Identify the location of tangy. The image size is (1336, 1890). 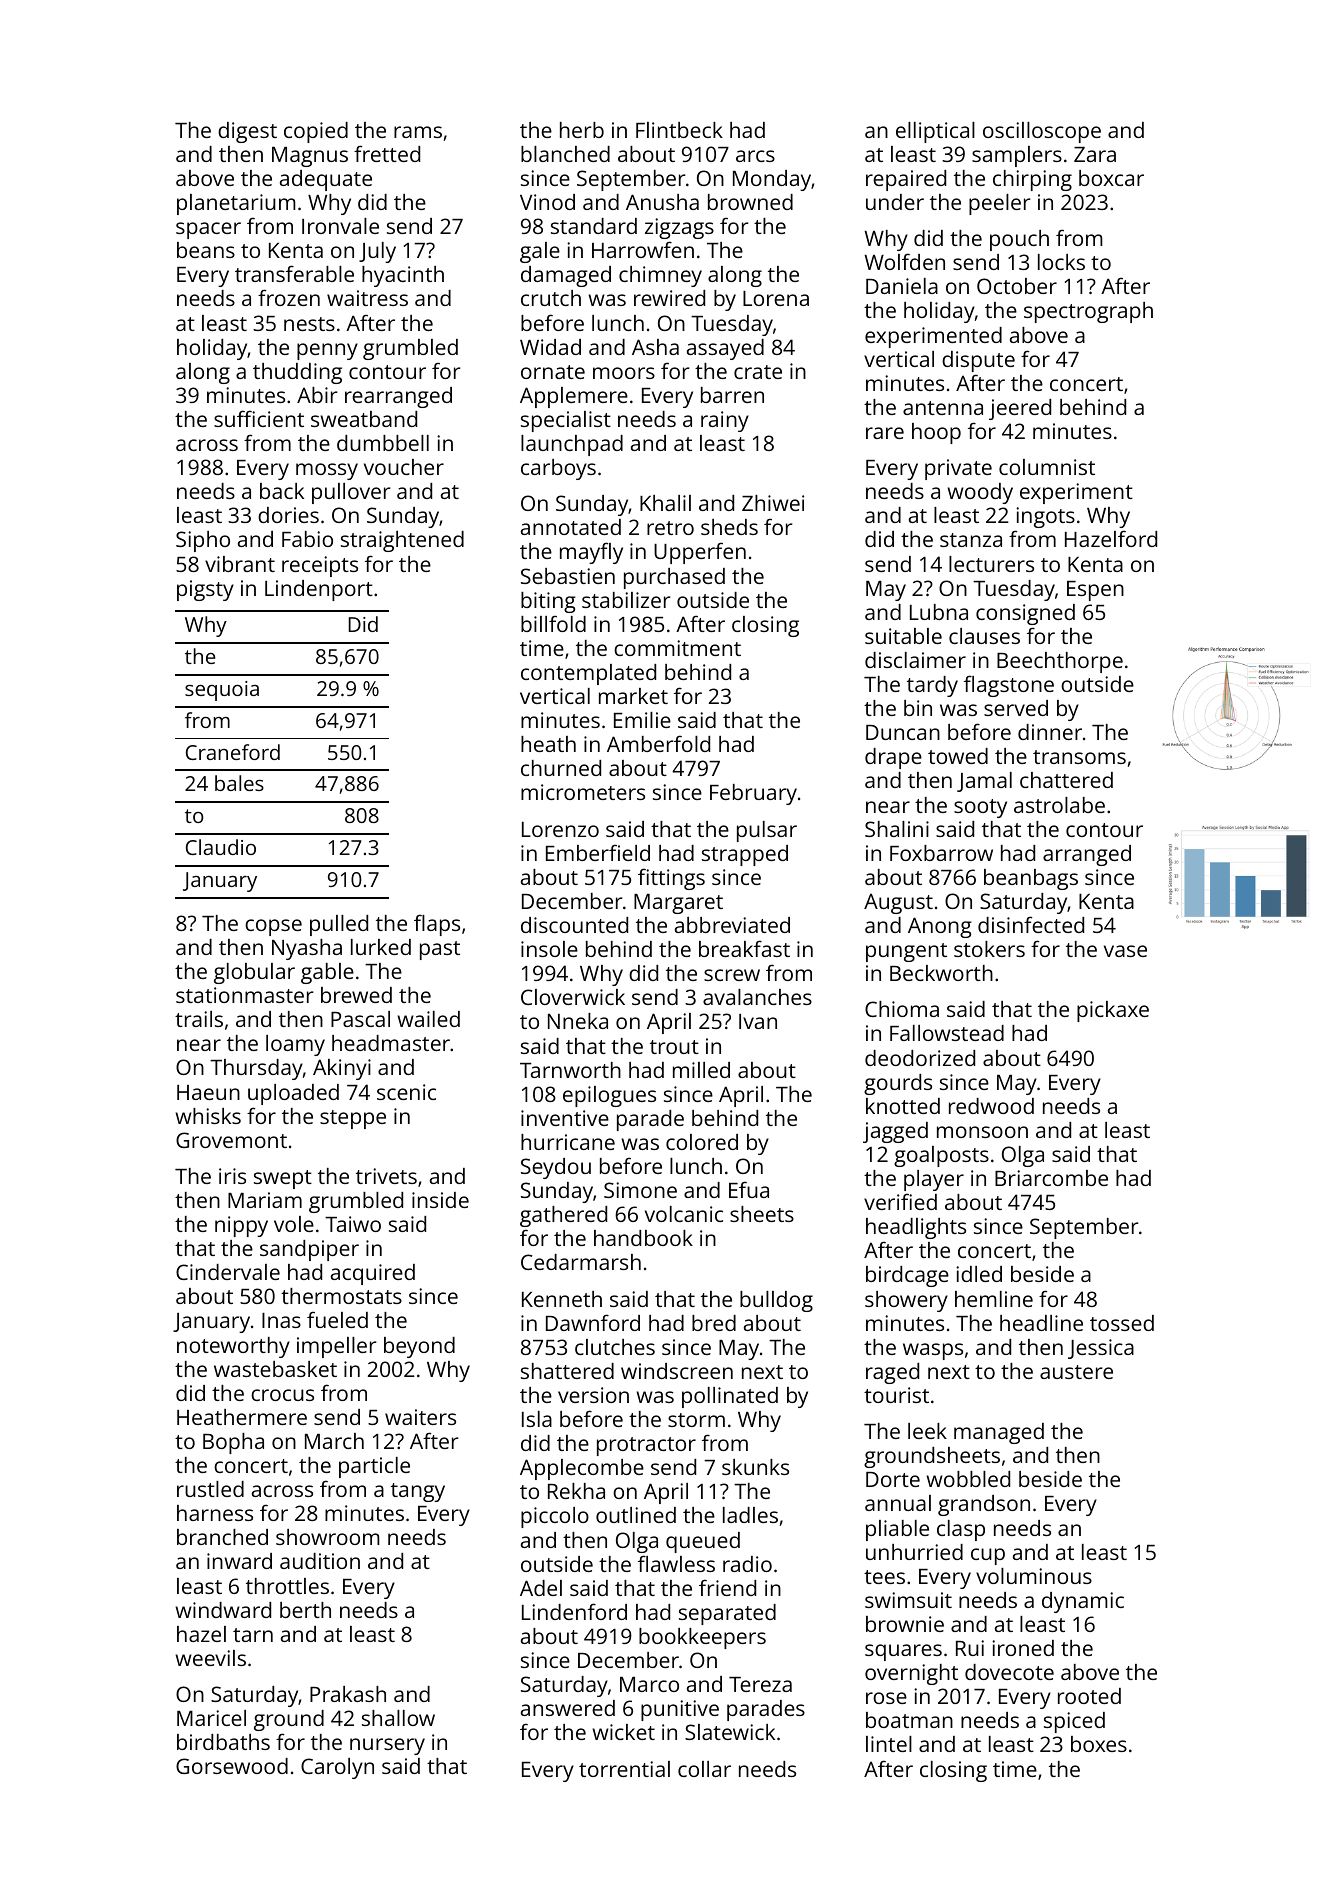
(418, 1492).
